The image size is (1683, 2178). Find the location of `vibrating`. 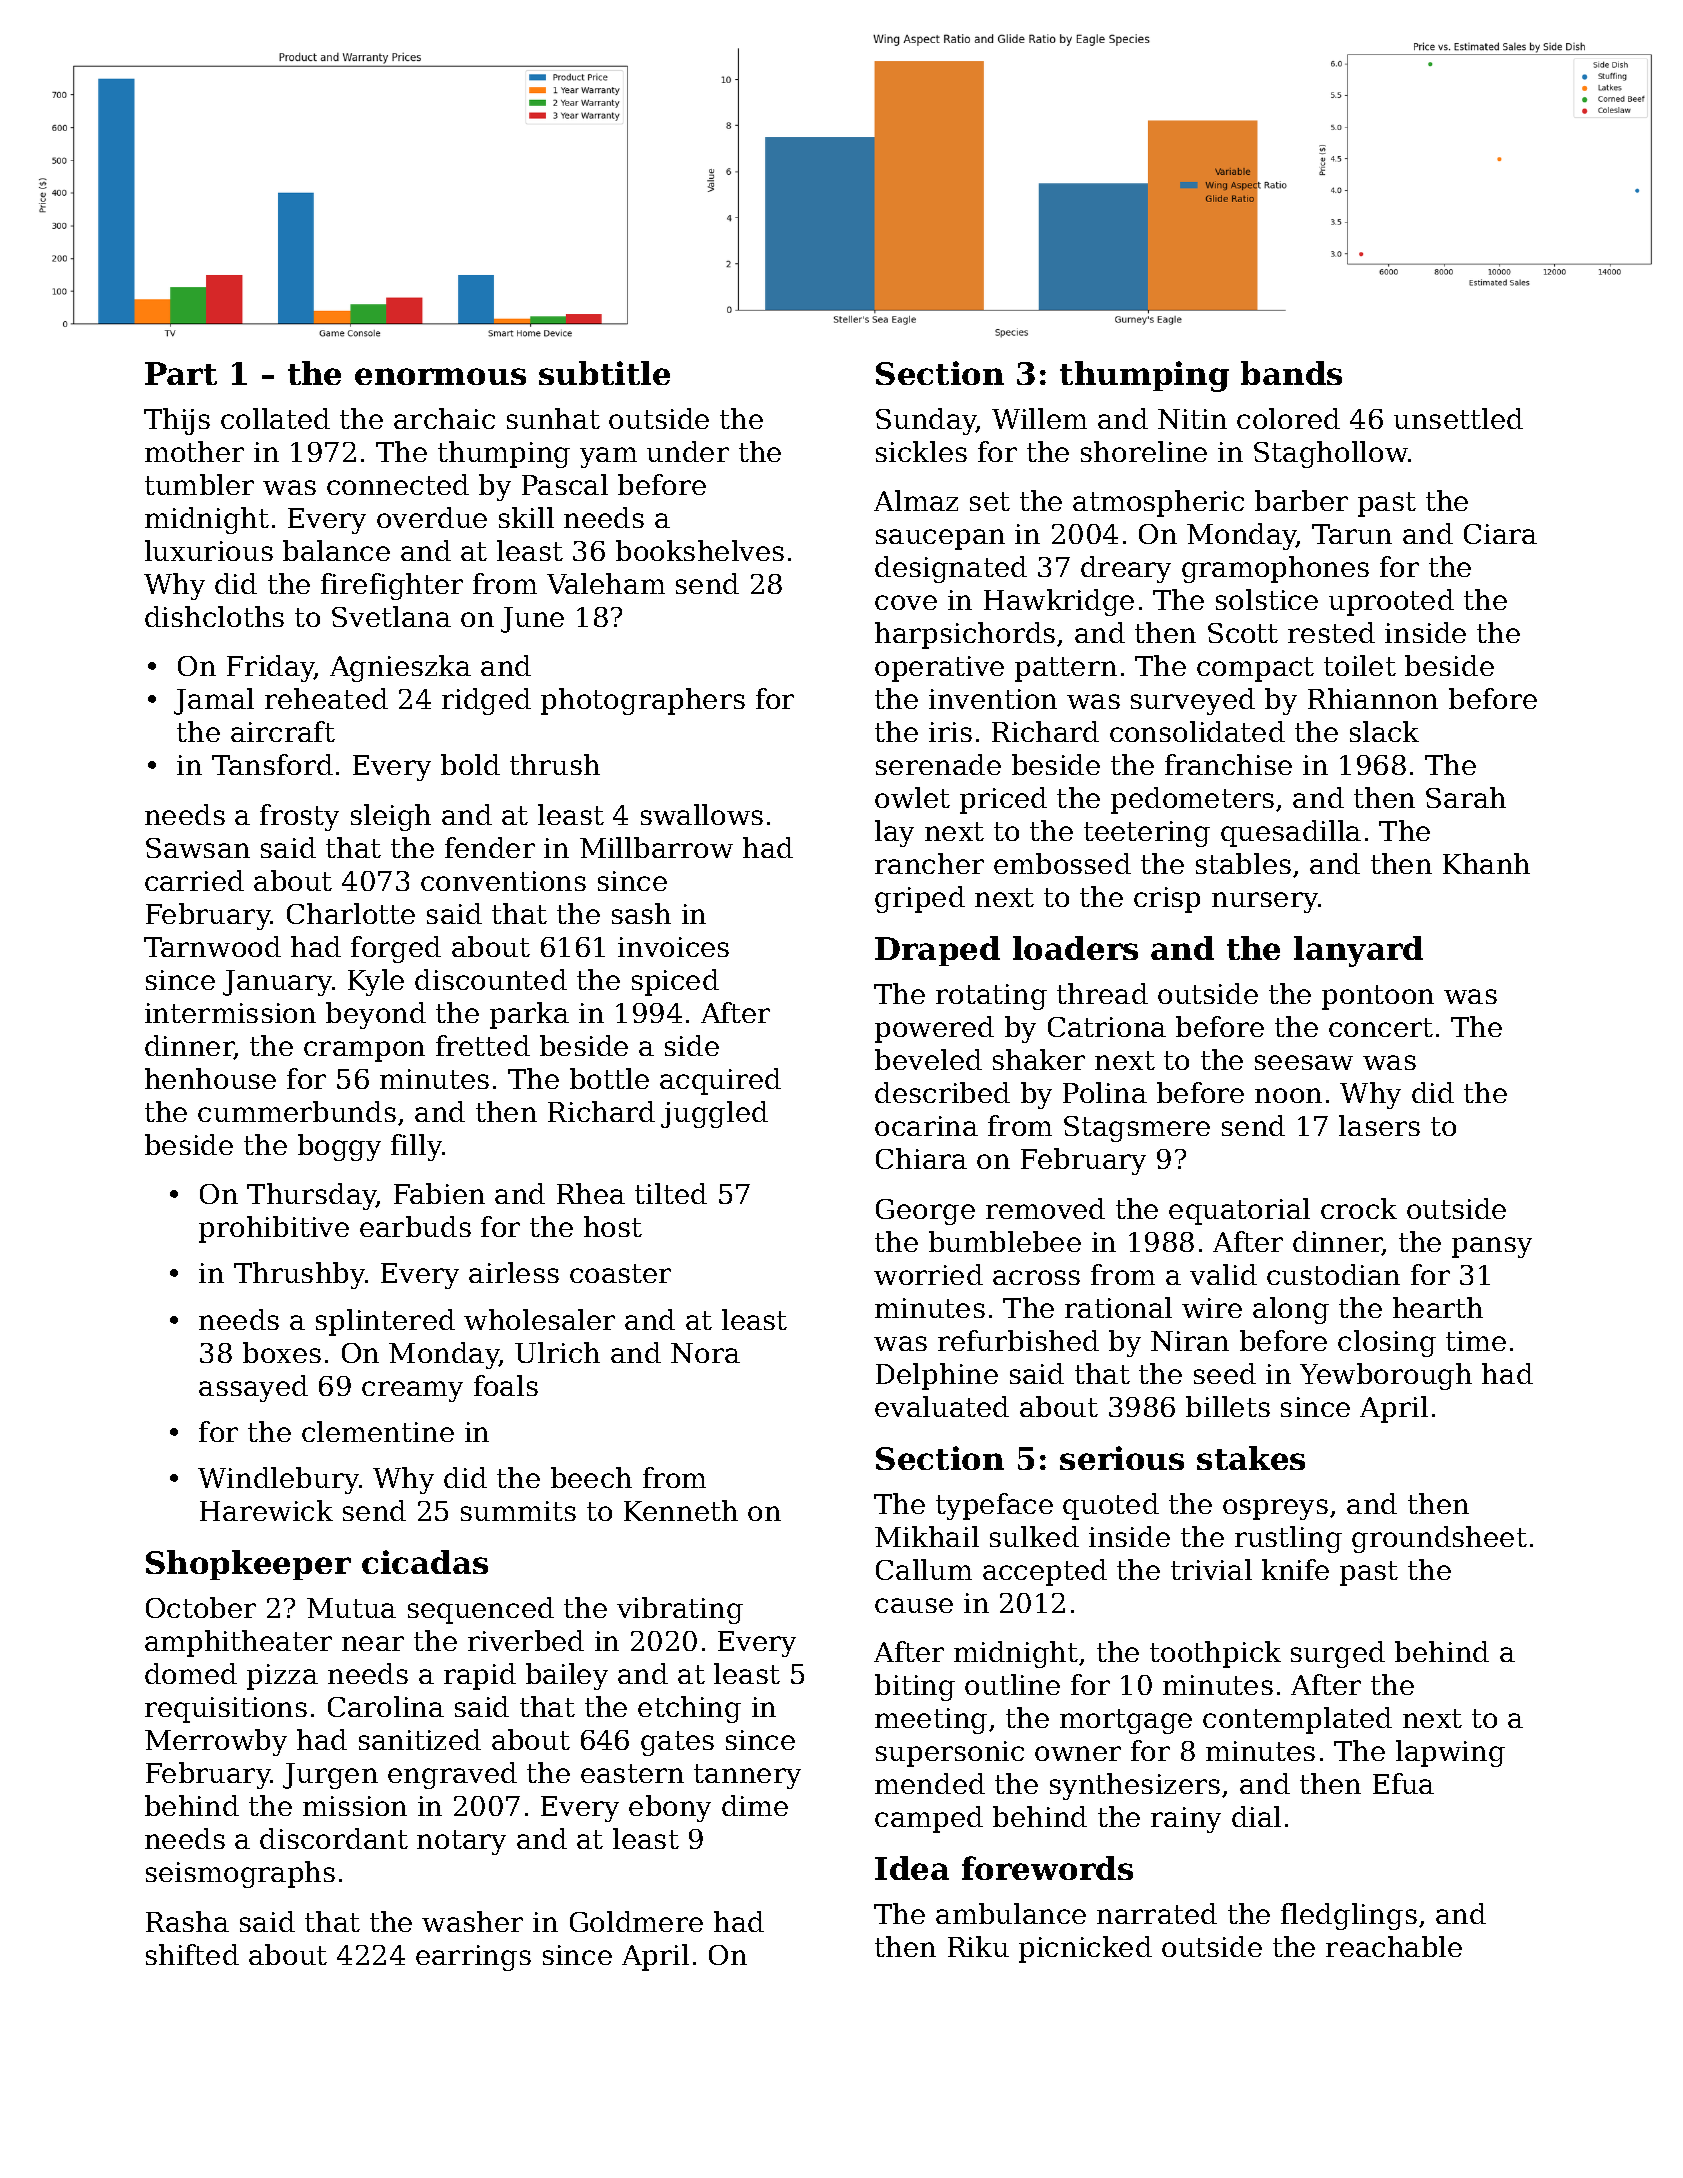

vibrating is located at coordinates (680, 1610).
